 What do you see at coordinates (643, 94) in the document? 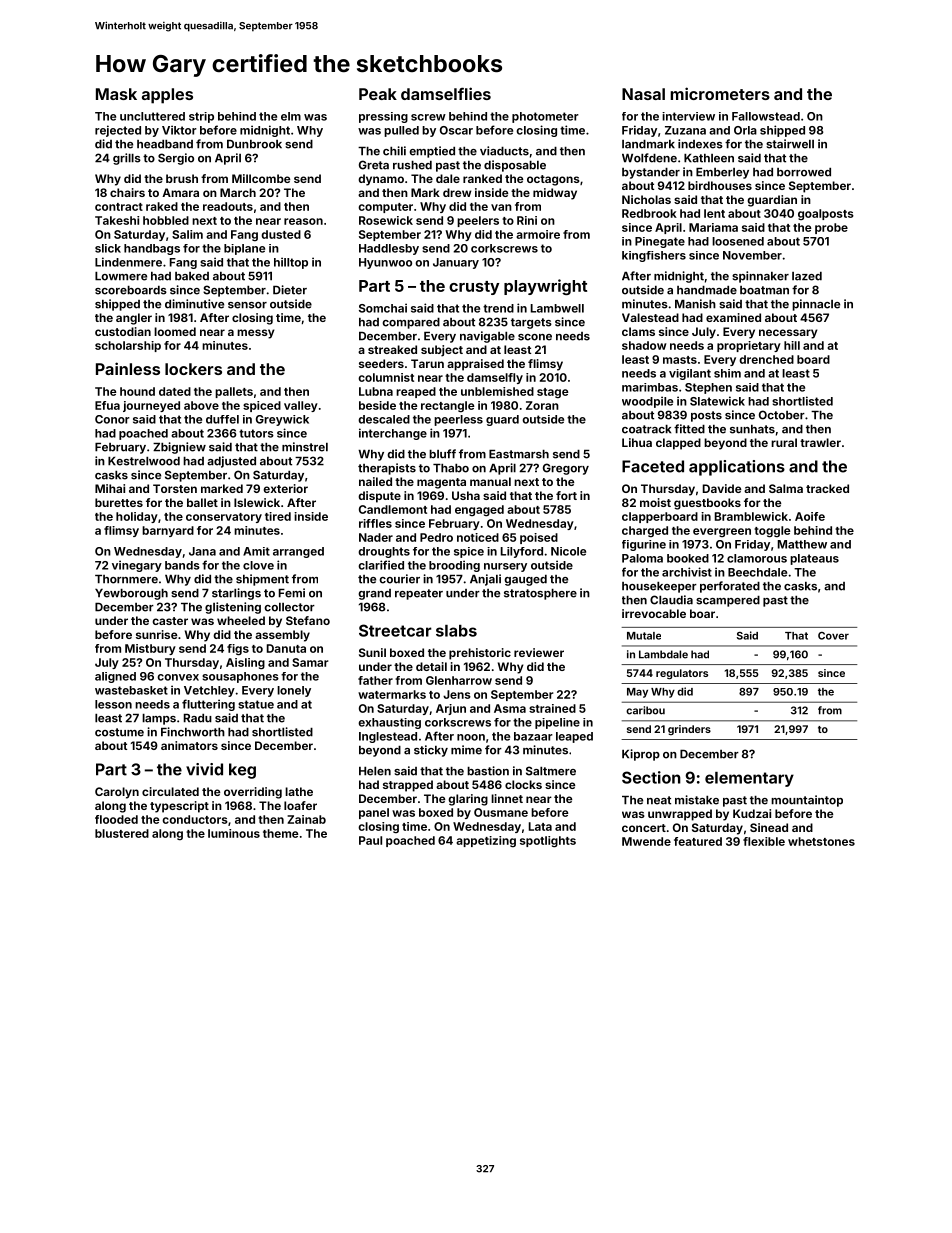
I see `Nasal` at bounding box center [643, 94].
